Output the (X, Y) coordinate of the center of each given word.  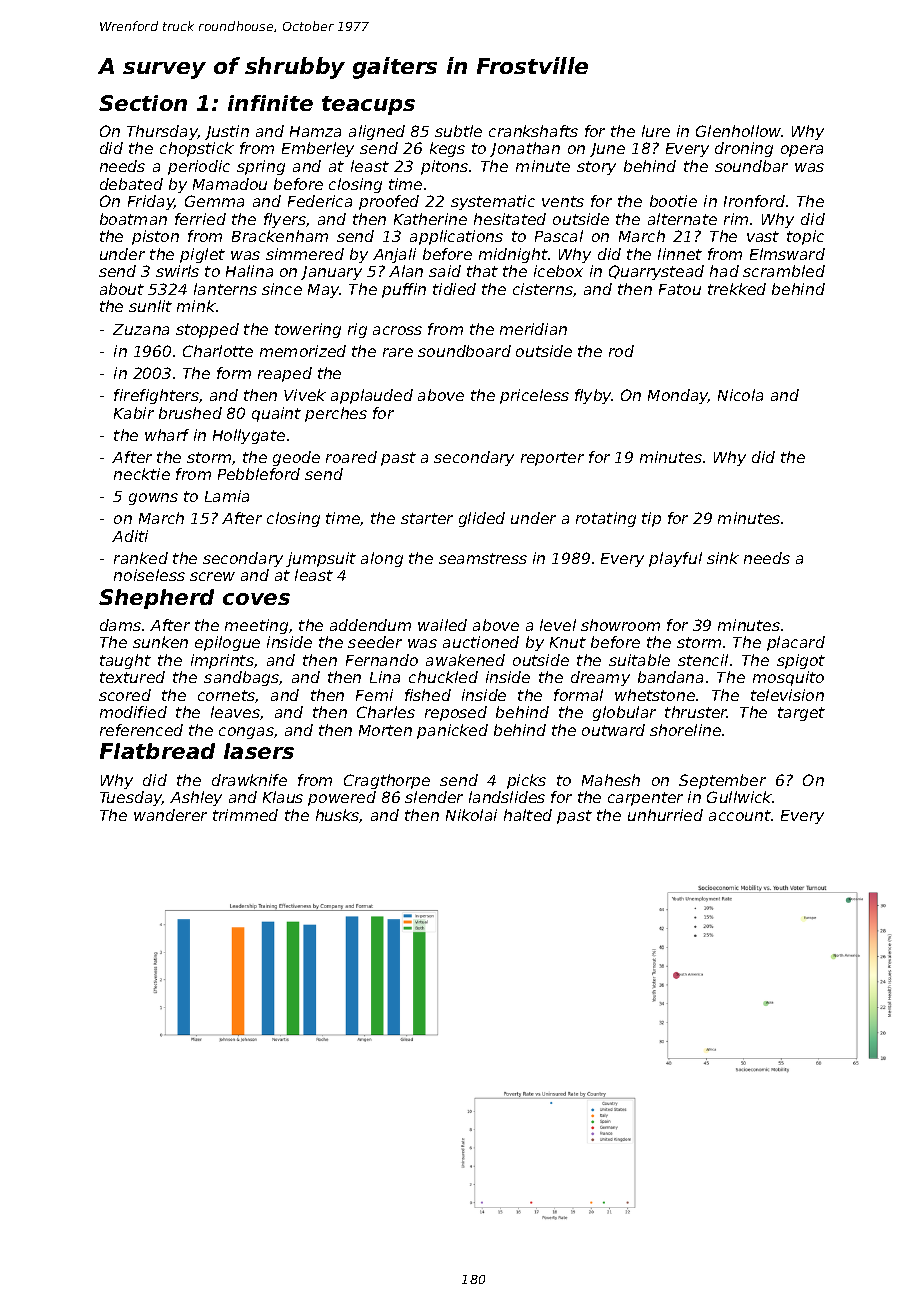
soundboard (464, 351)
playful (675, 559)
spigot (801, 661)
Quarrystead (656, 272)
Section (143, 103)
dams (120, 625)
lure (656, 131)
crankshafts (533, 131)
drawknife (249, 780)
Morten (385, 730)
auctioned (481, 642)
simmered (305, 254)
